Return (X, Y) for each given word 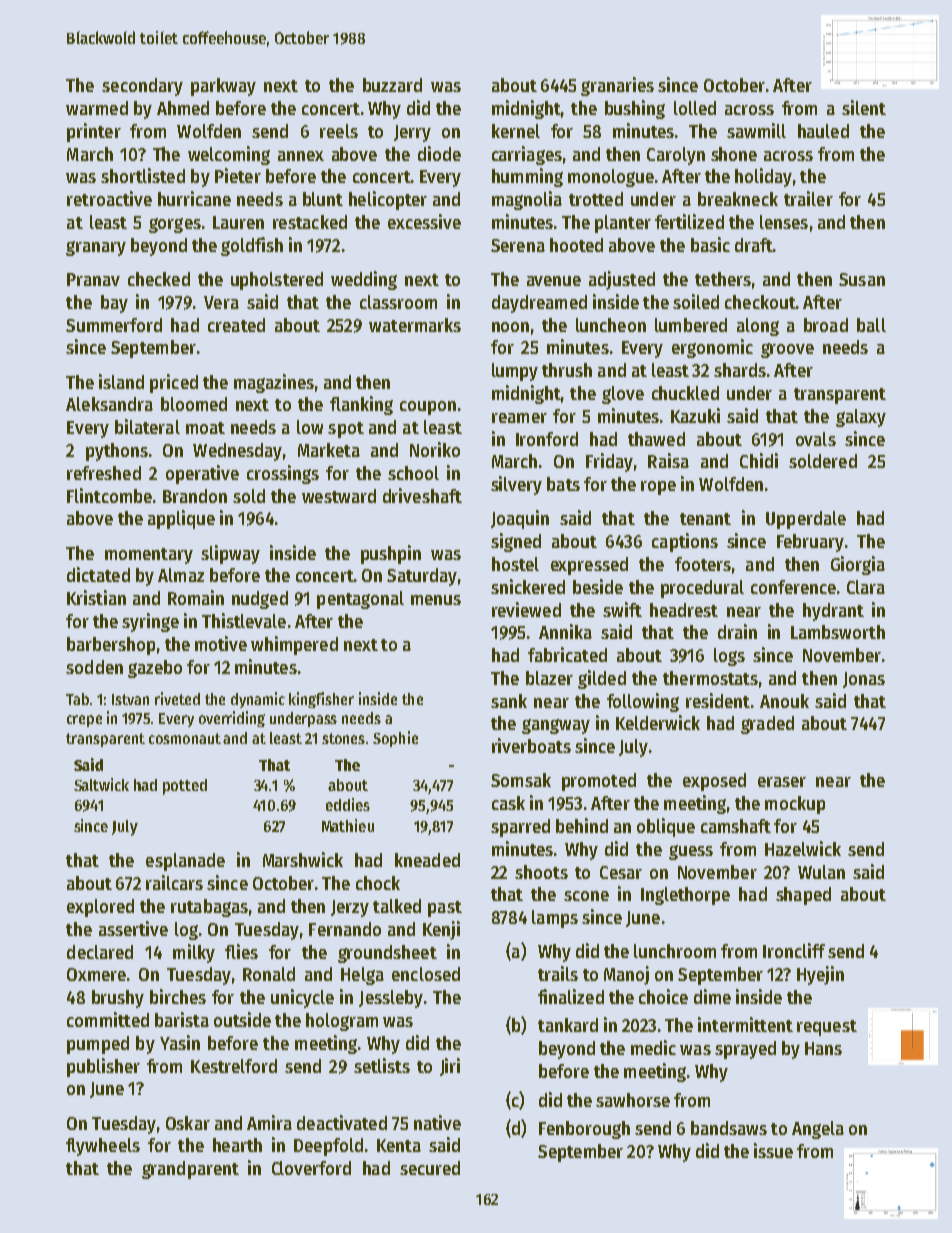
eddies (348, 804)
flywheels (103, 1147)
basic (710, 244)
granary (96, 248)
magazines (274, 383)
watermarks (415, 325)
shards (740, 370)
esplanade (185, 862)
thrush (567, 370)
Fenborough (584, 1130)
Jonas (864, 680)
